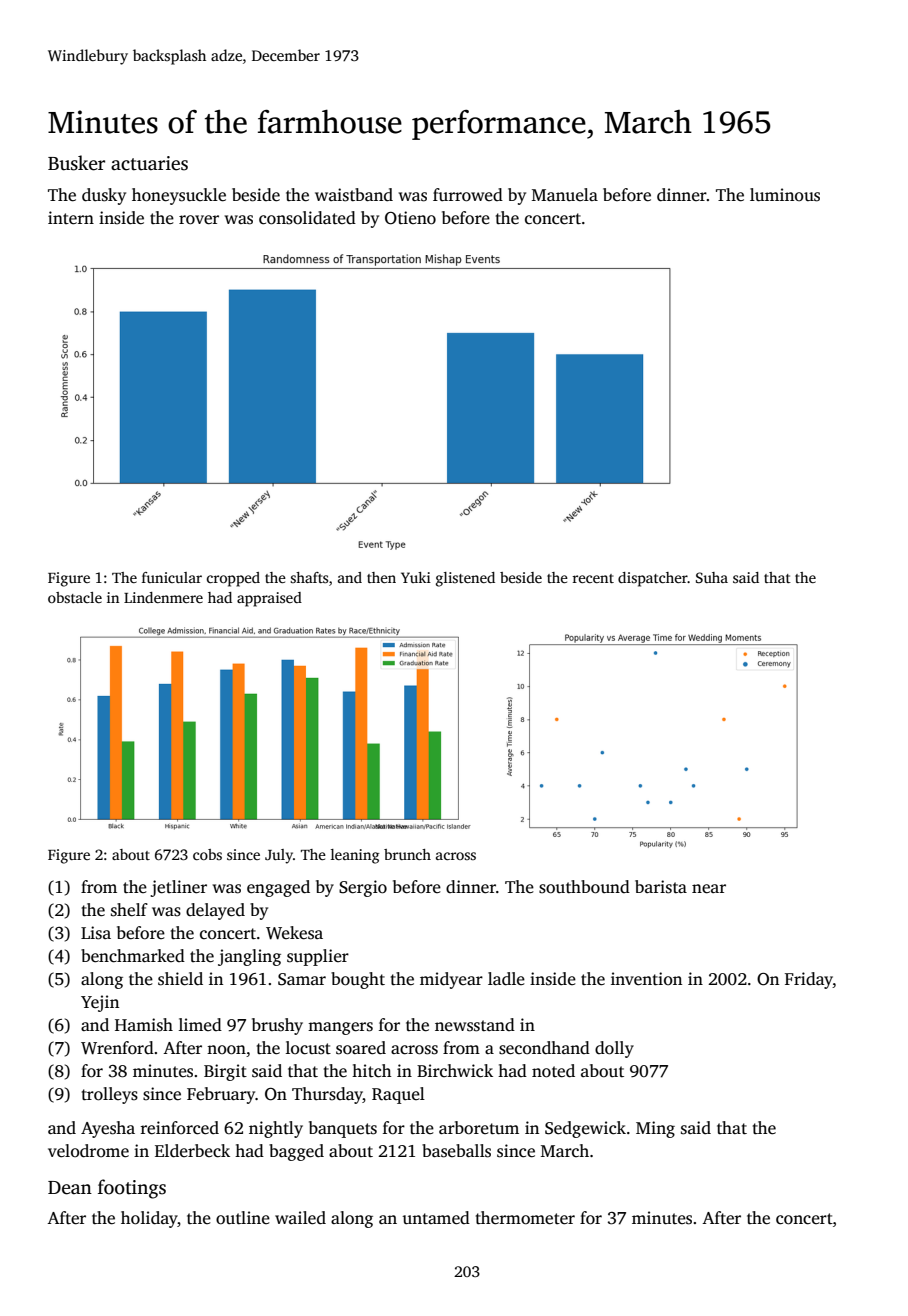 The image size is (908, 1316). What do you see at coordinates (354, 195) in the page?
I see `waistband` at bounding box center [354, 195].
